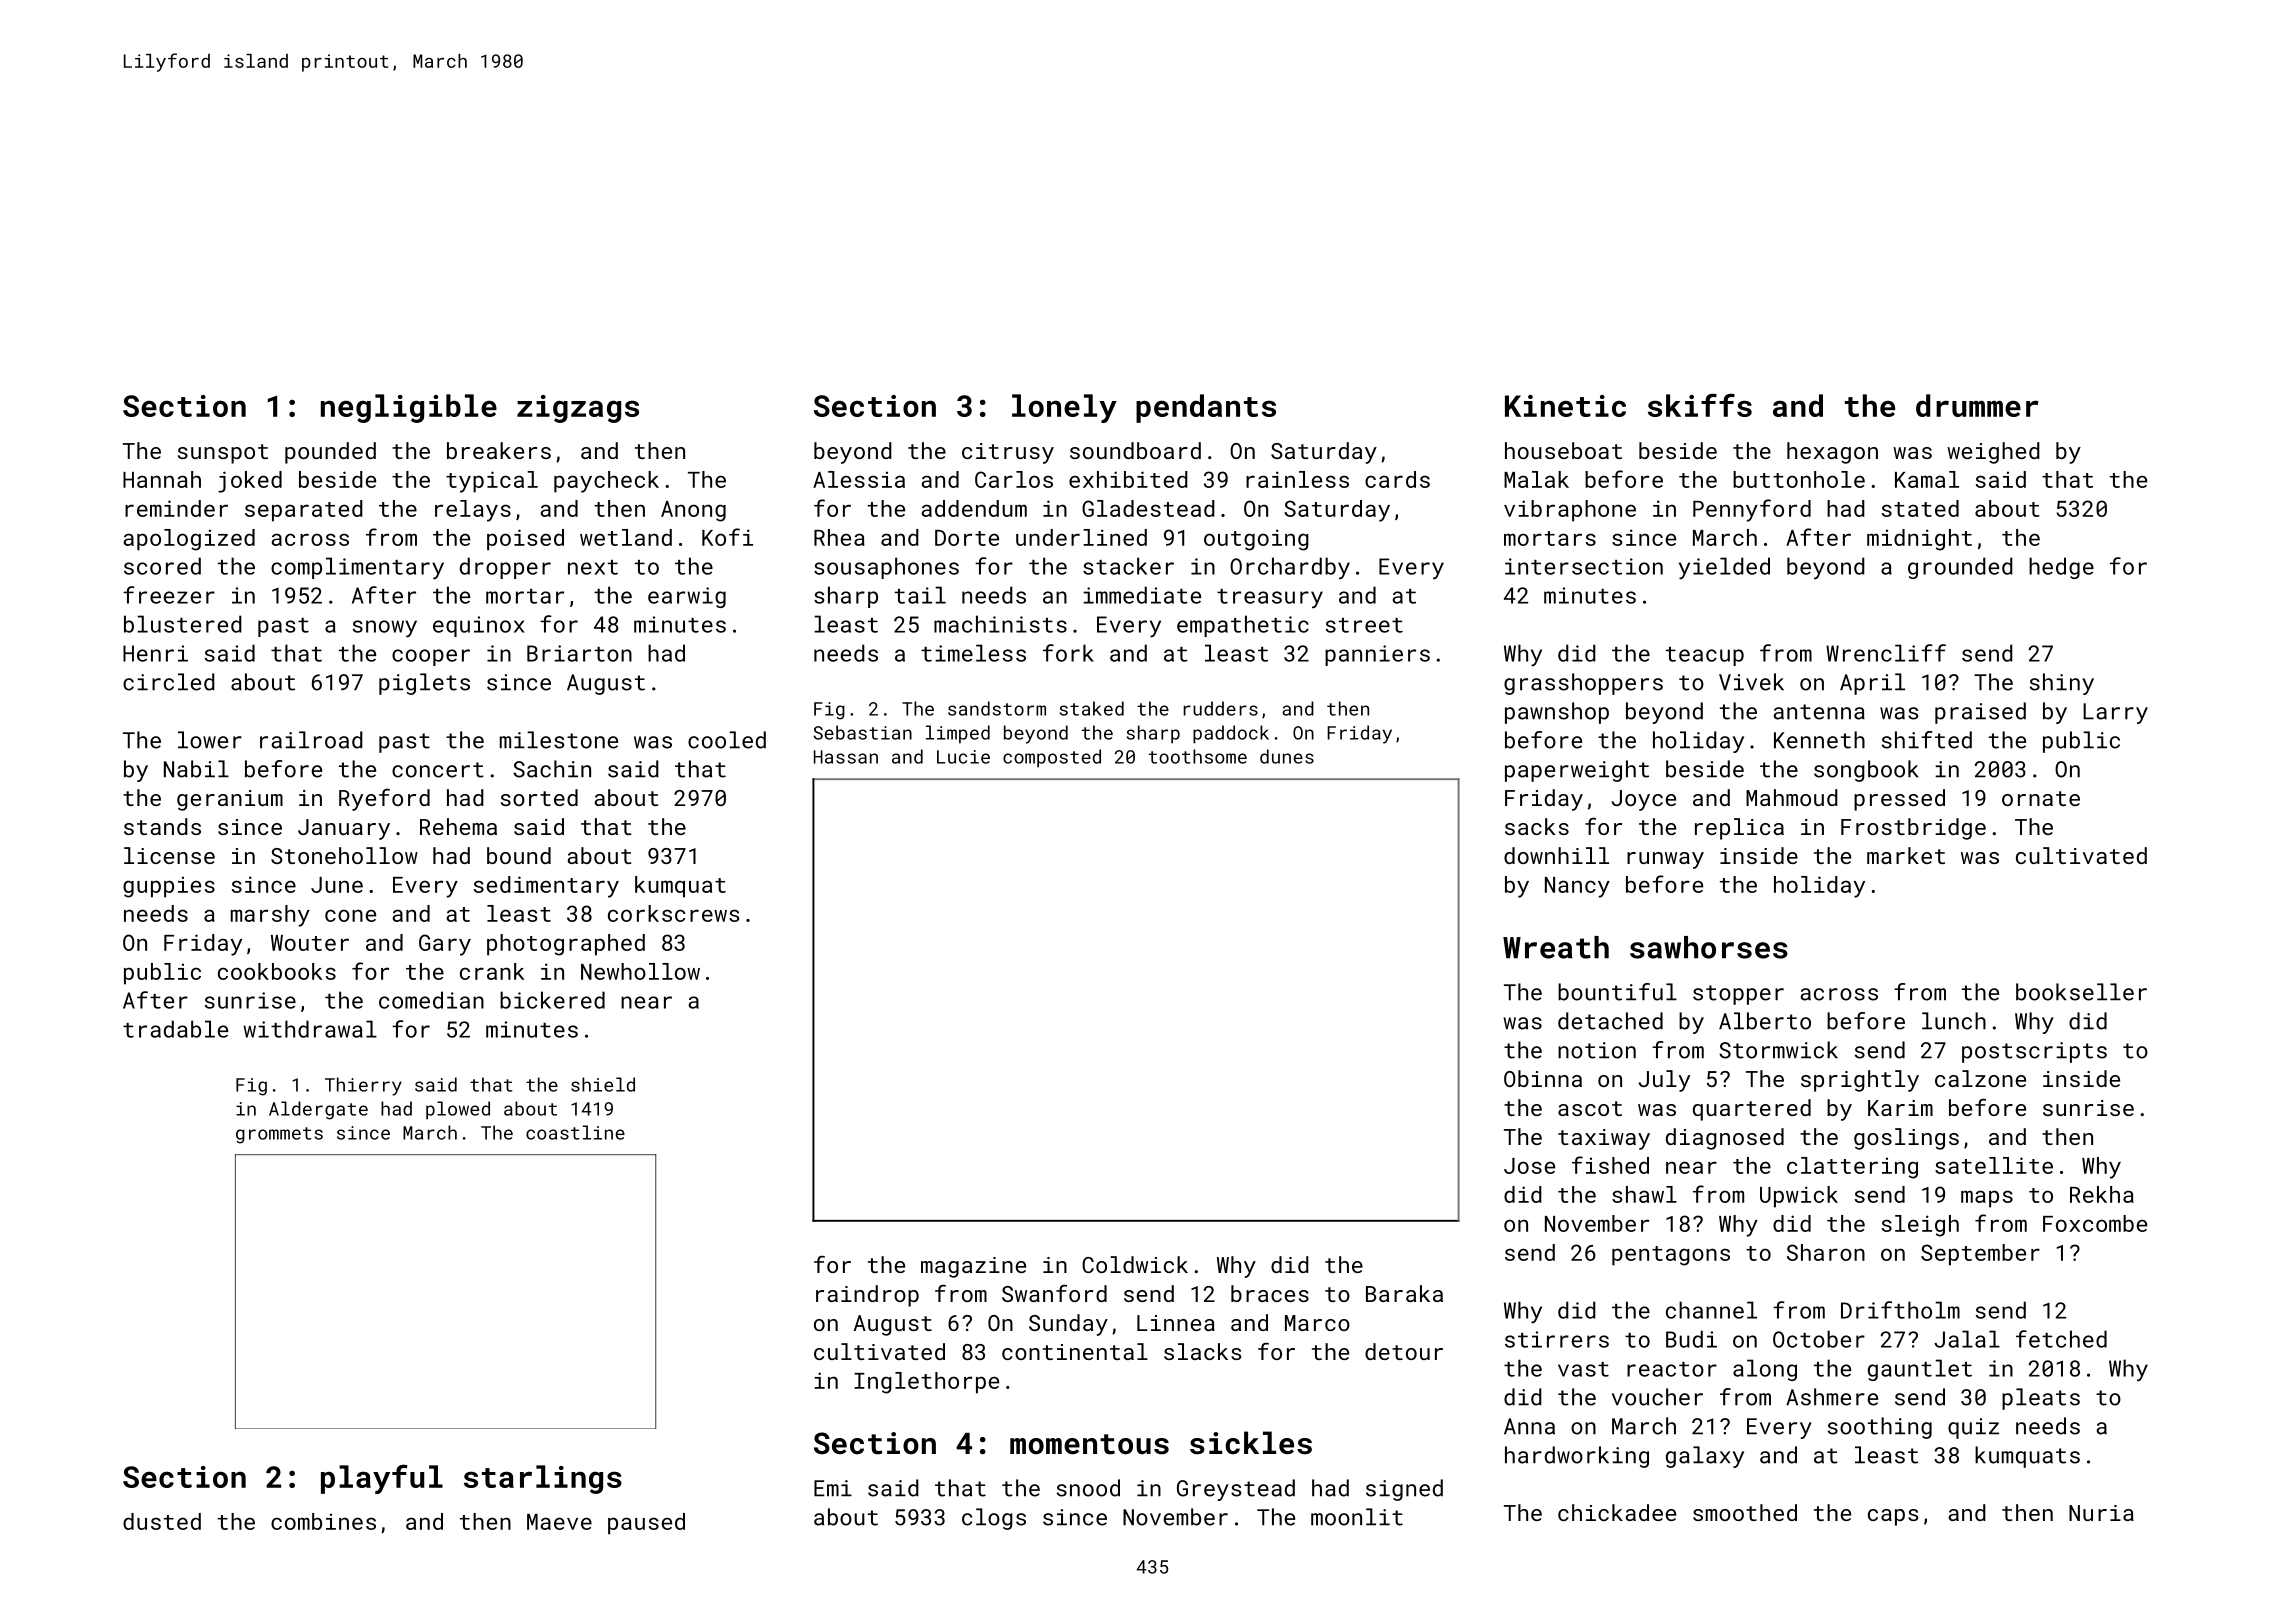 The image size is (2272, 1607). Describe the element at coordinates (409, 408) in the screenshot. I see `negligible` at that location.
